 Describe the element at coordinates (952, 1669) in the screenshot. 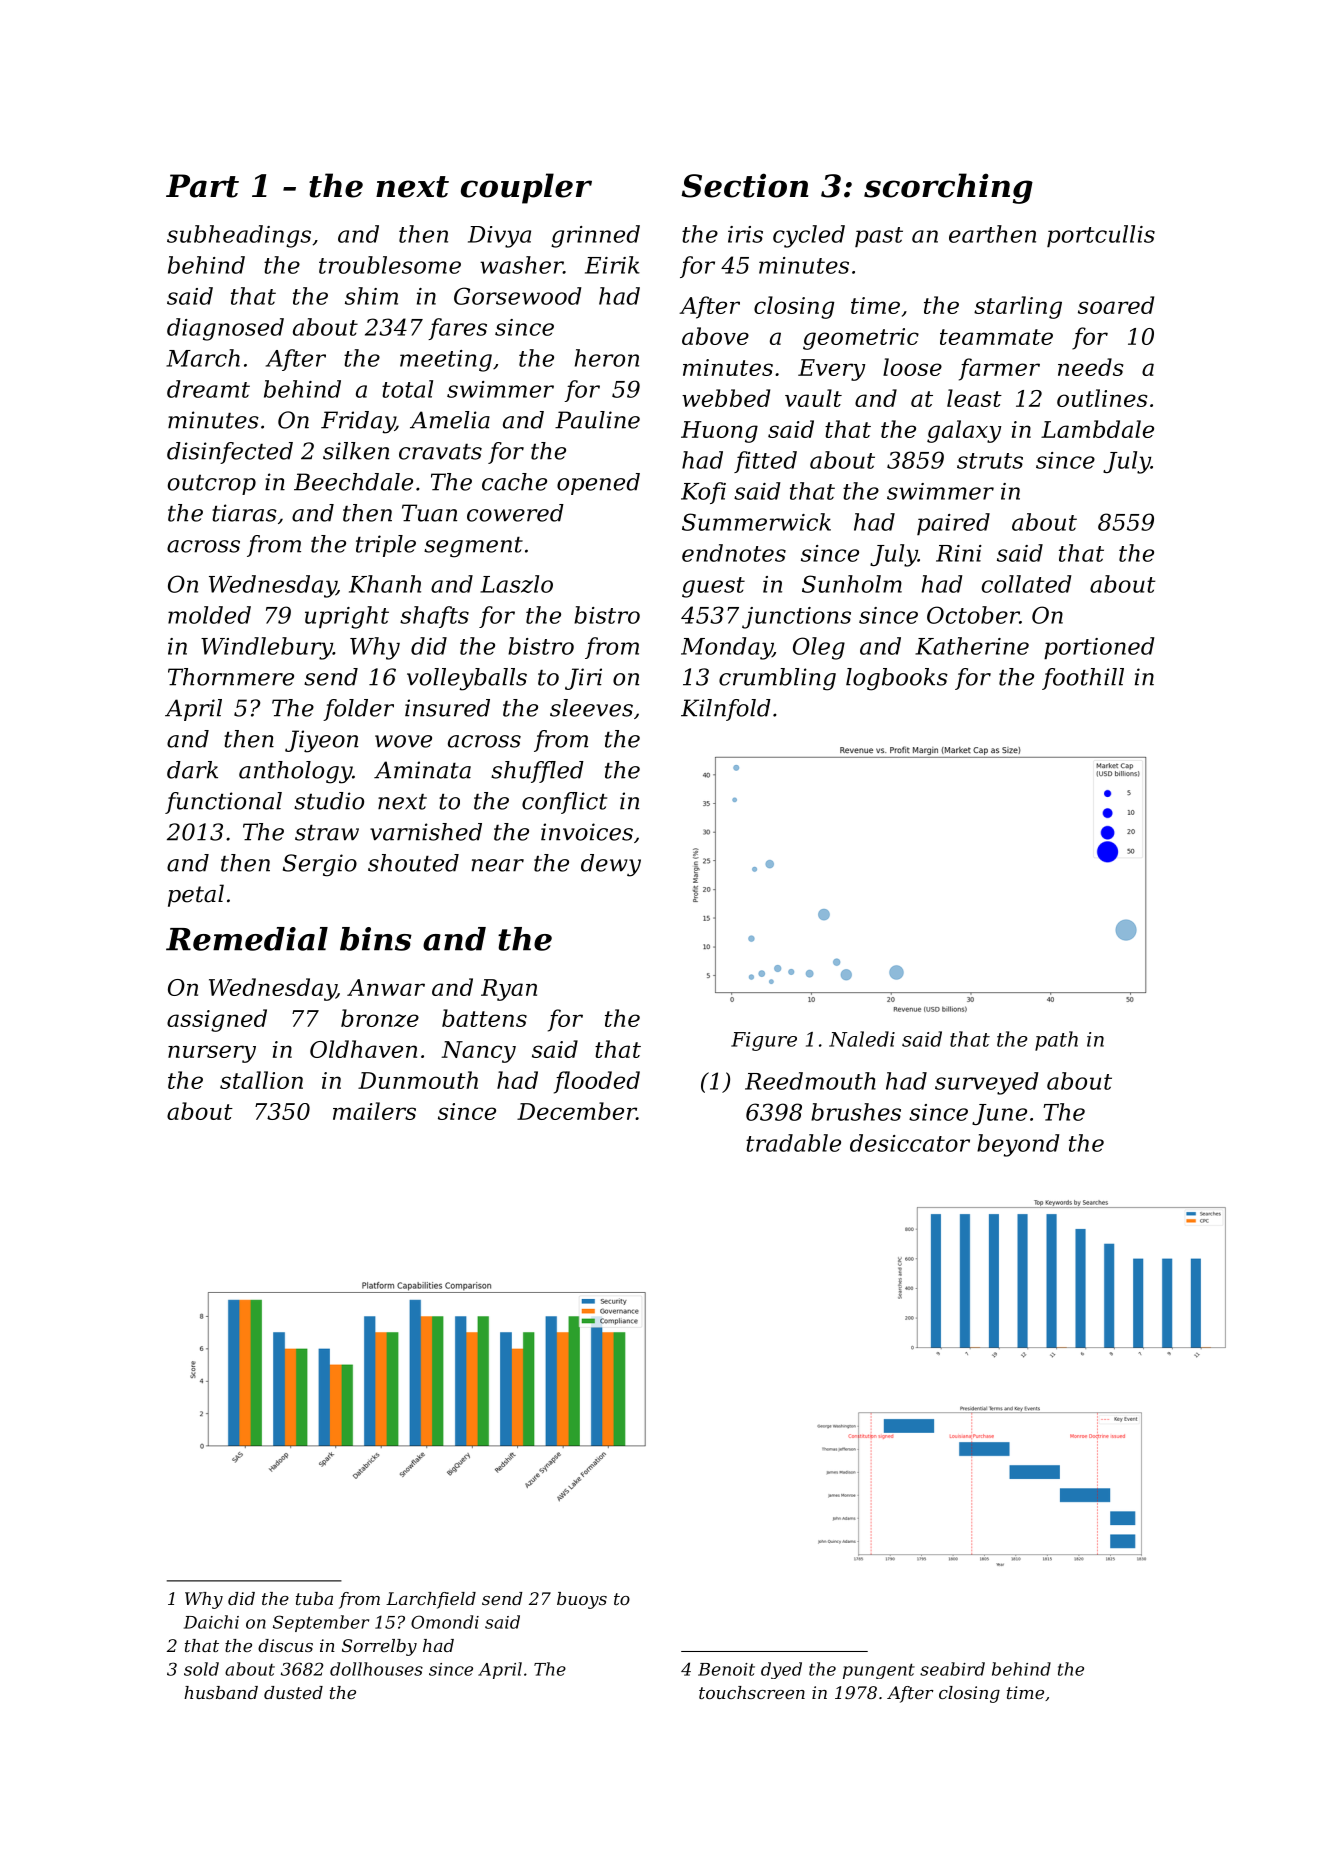

I see `seabird` at that location.
